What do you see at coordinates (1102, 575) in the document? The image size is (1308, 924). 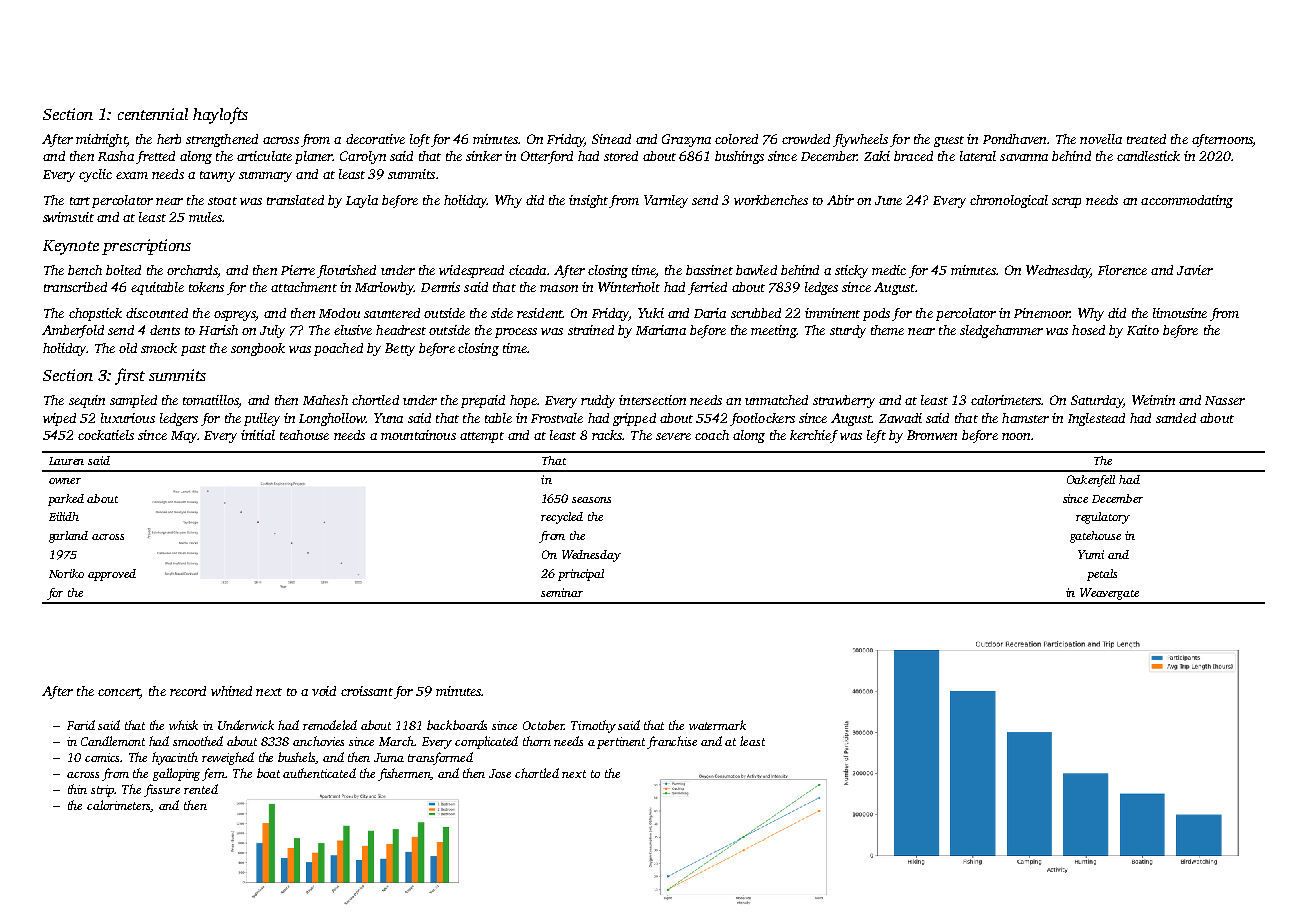 I see `petals` at bounding box center [1102, 575].
